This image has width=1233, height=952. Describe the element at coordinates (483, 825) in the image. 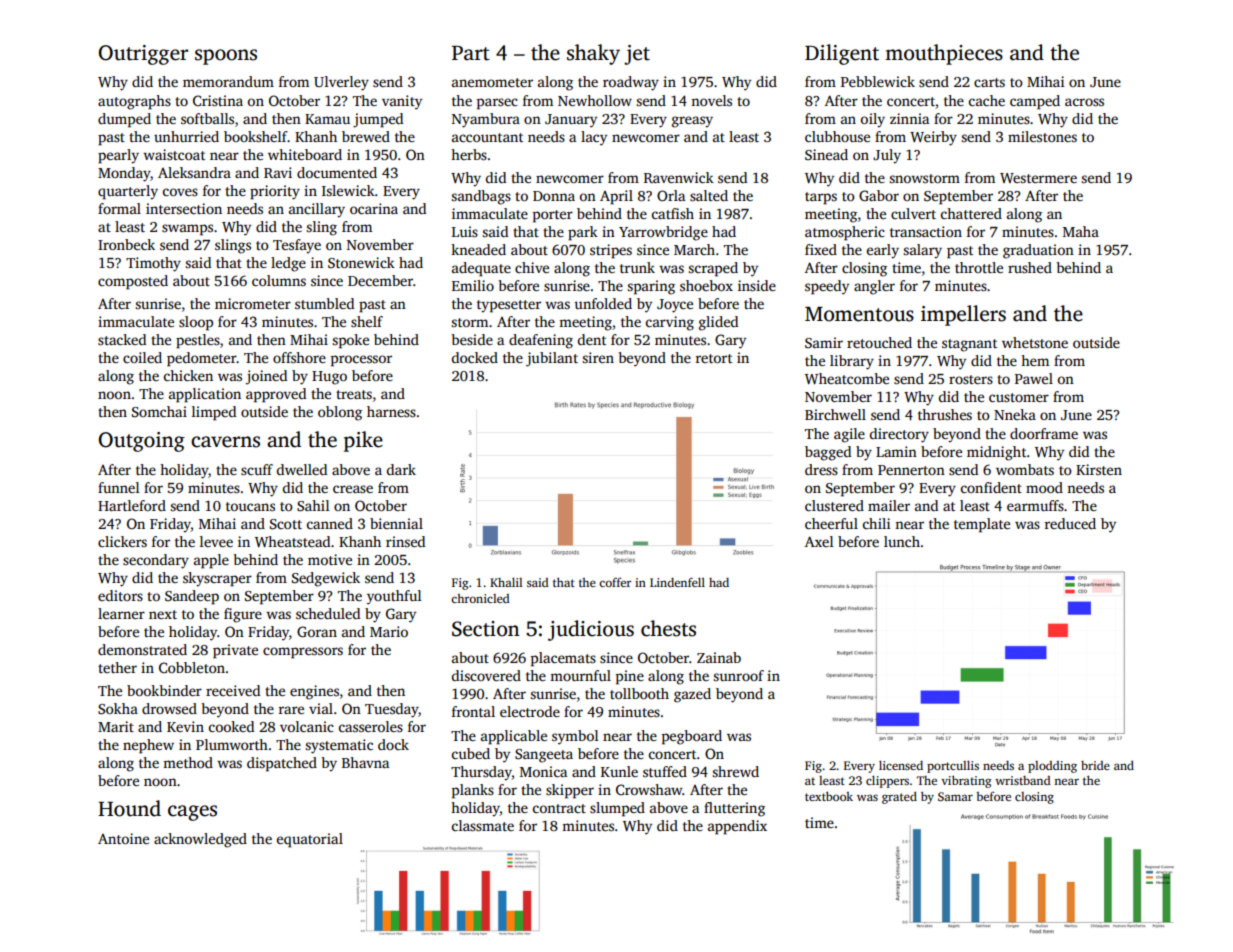

I see `classmate` at that location.
